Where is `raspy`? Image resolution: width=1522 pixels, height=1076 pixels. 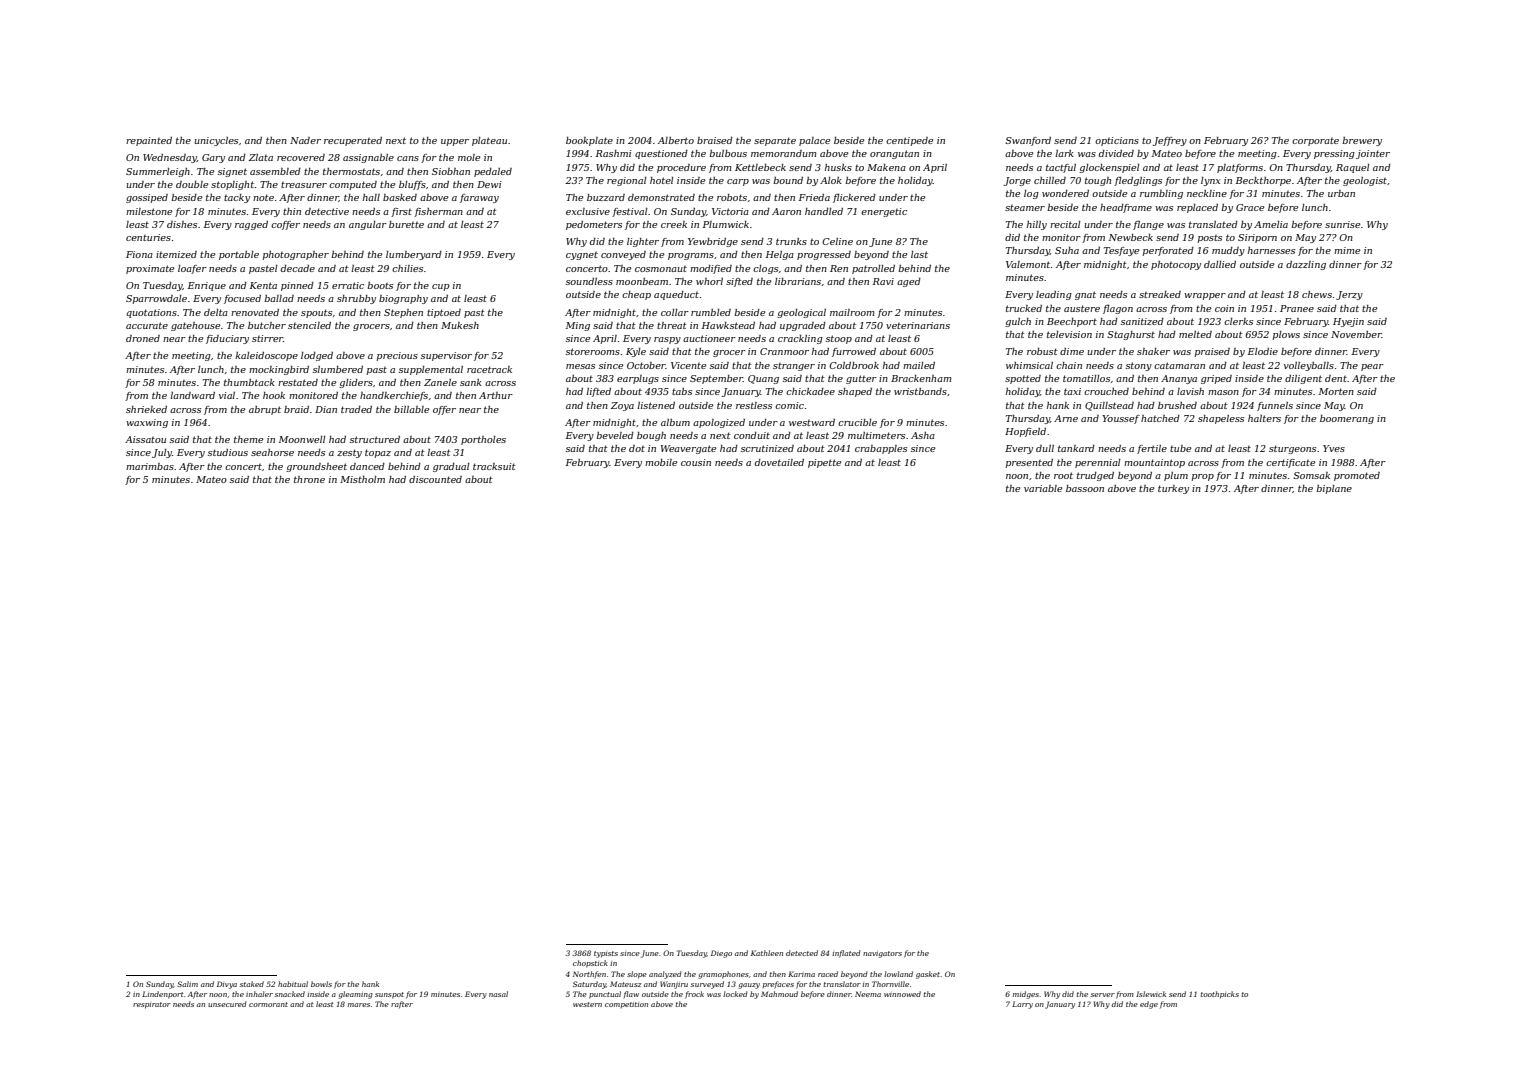 raspy is located at coordinates (667, 340).
